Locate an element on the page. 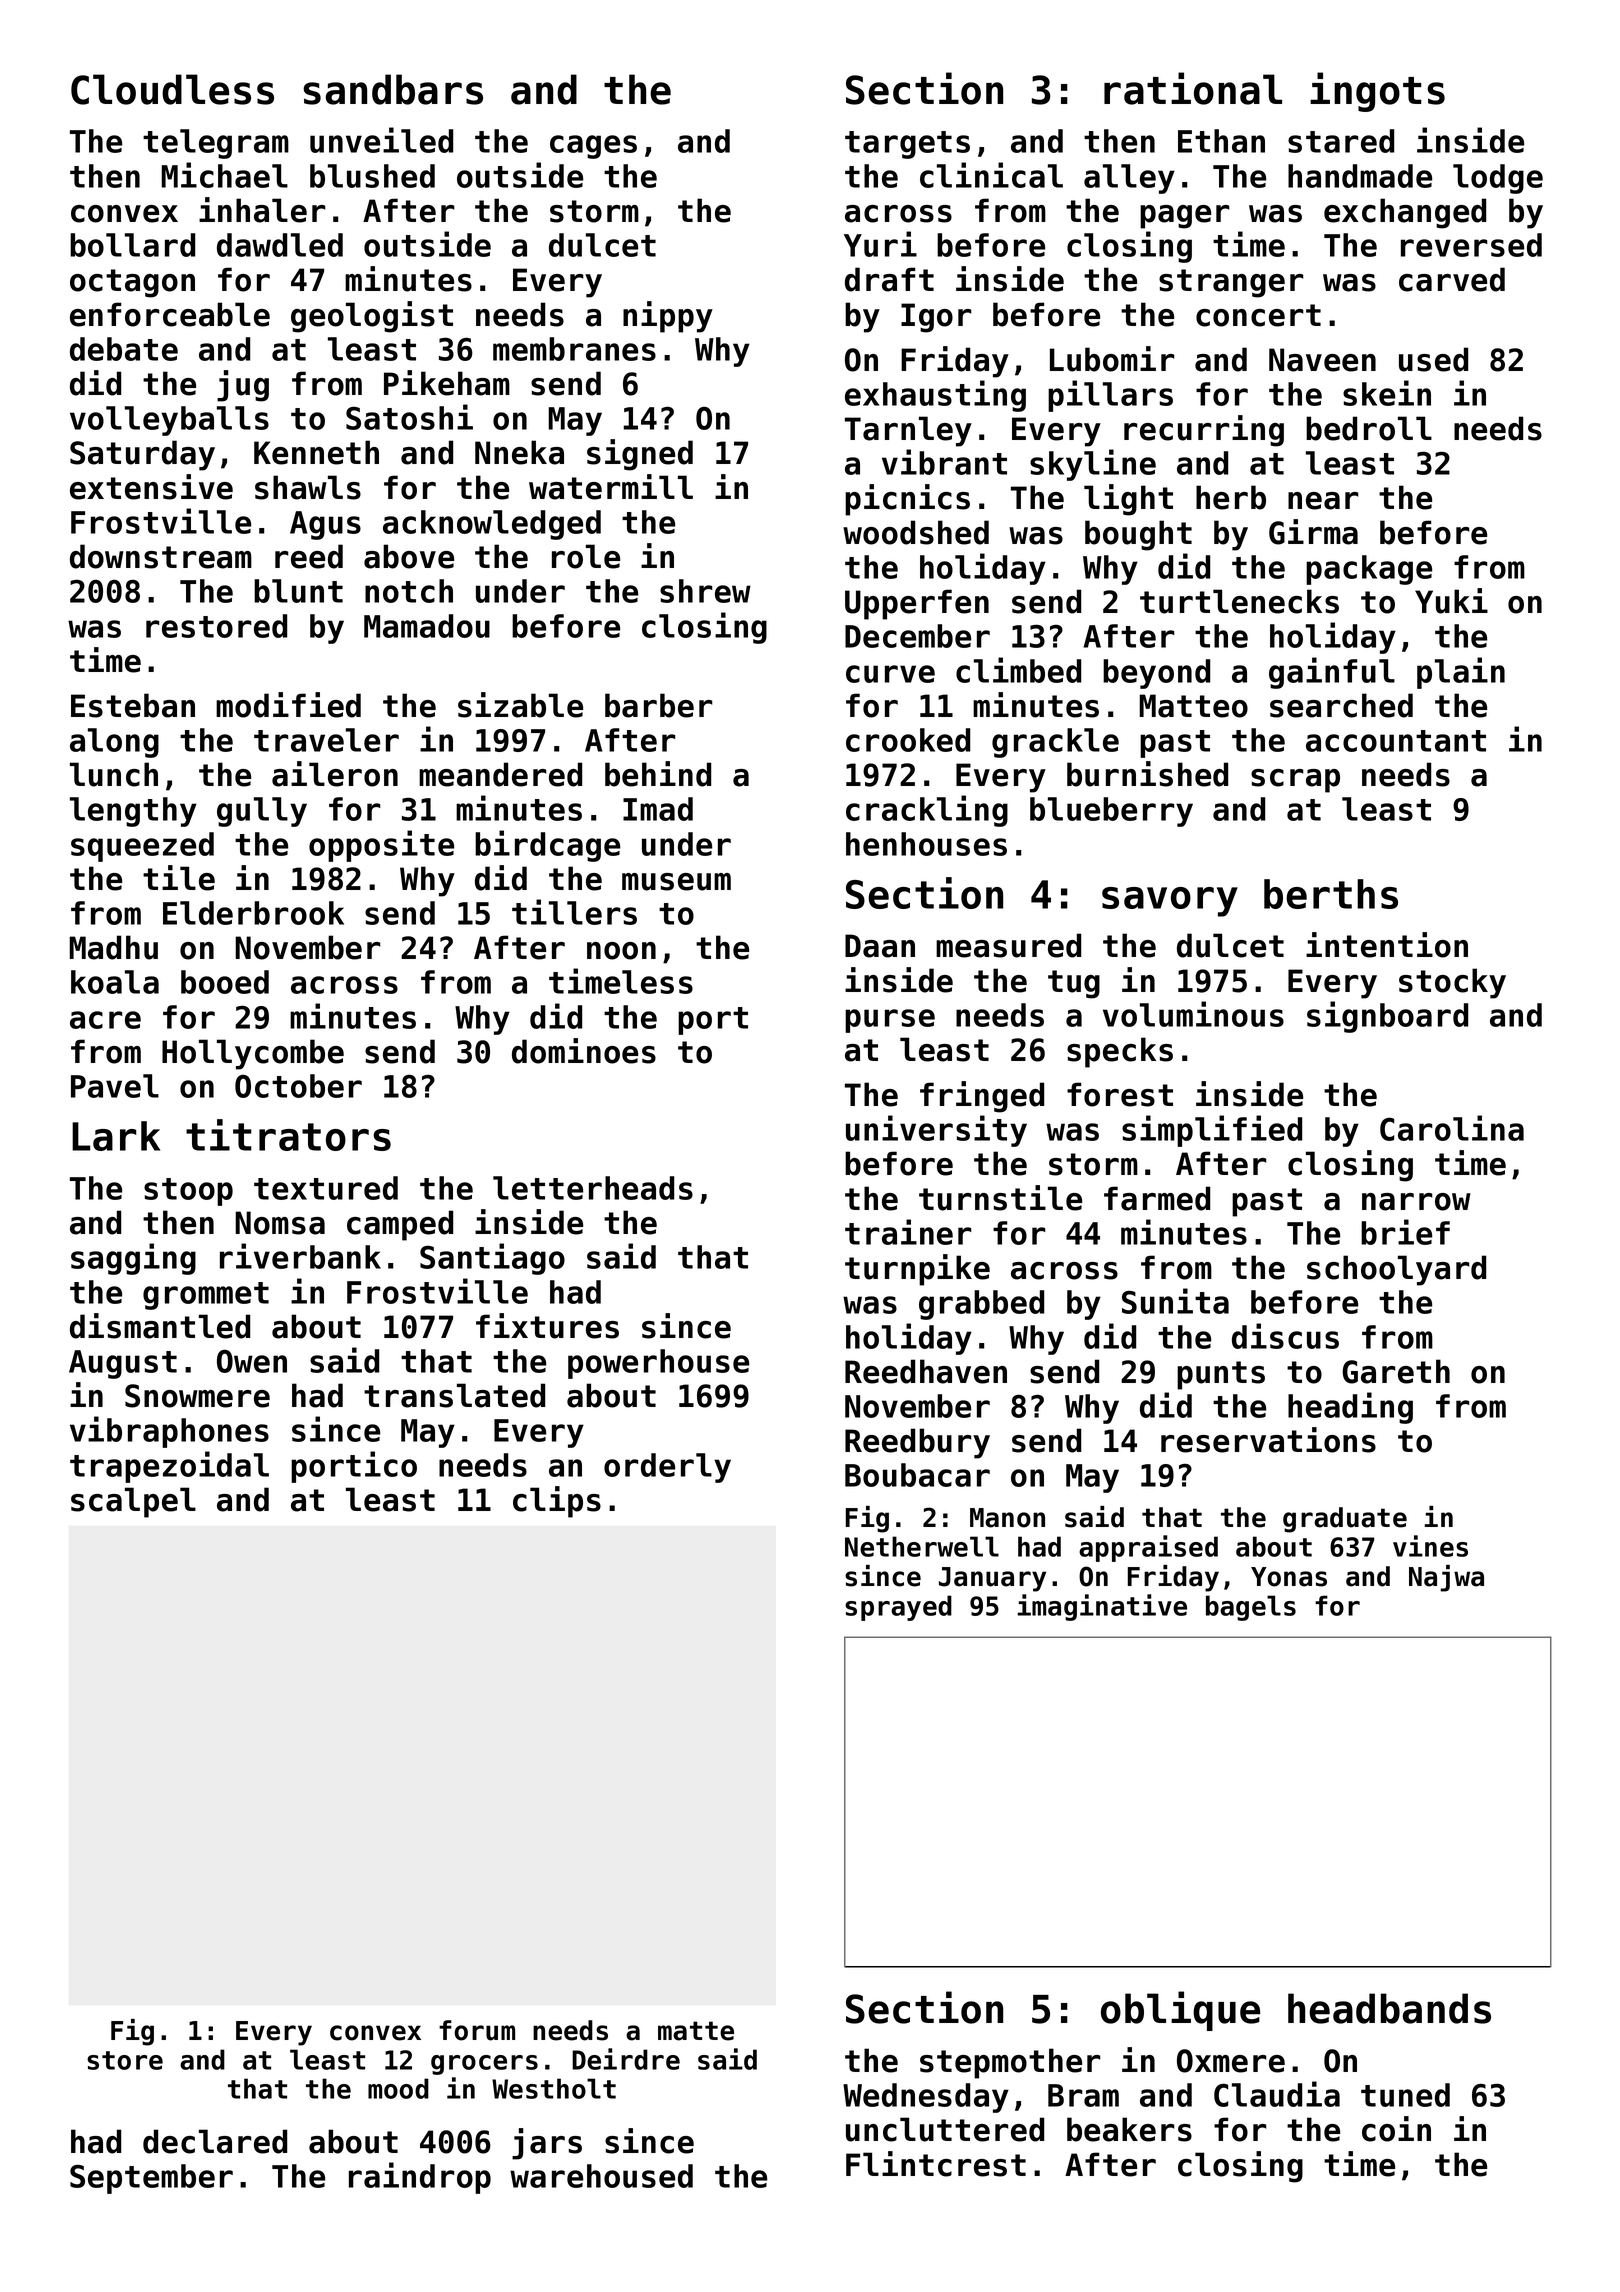 The image size is (1620, 2292). targets is located at coordinates (907, 145).
